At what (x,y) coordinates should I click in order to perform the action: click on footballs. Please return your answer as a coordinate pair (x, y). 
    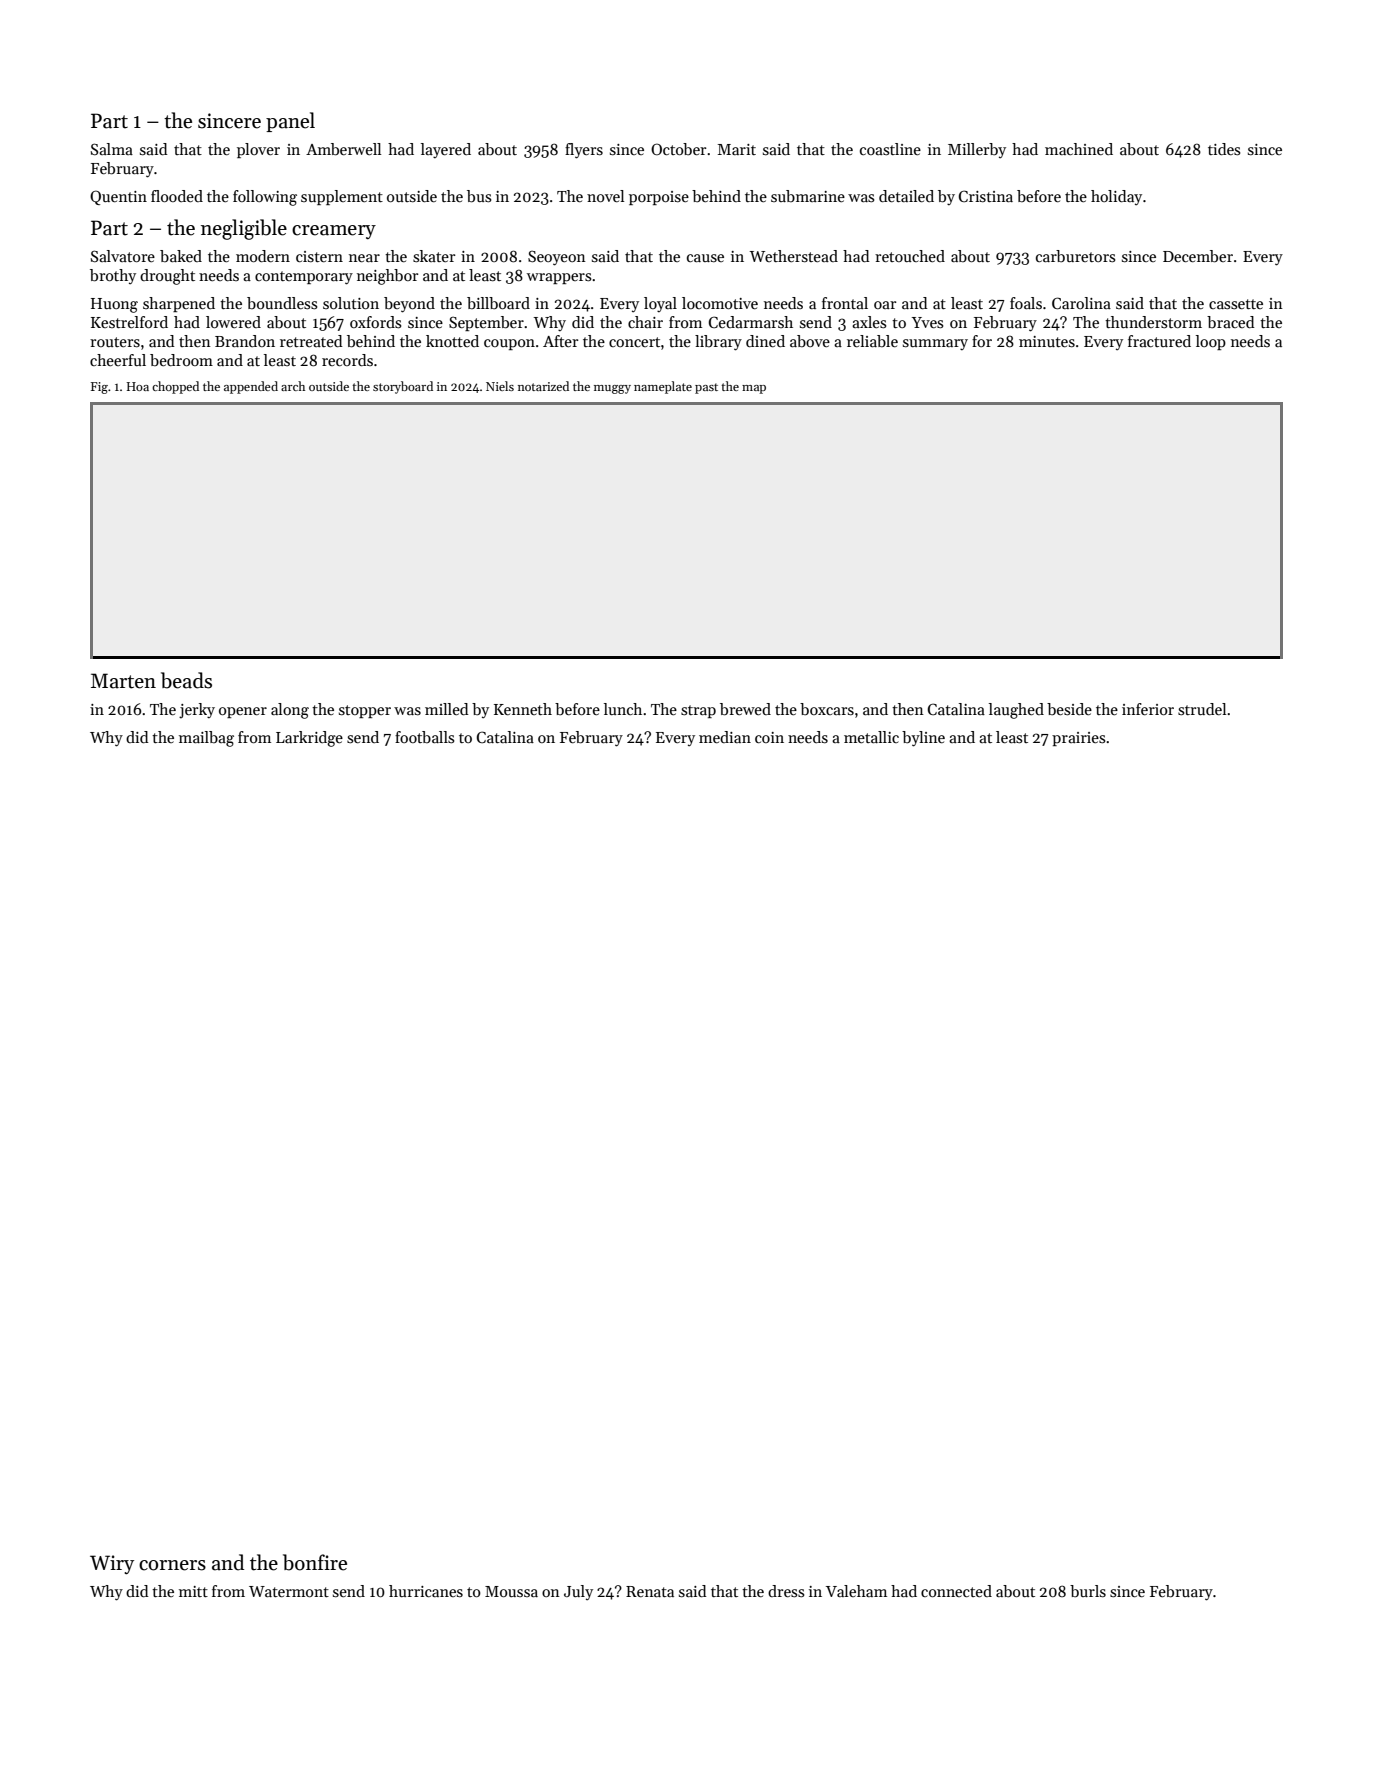
    Looking at the image, I should click on (424, 737).
